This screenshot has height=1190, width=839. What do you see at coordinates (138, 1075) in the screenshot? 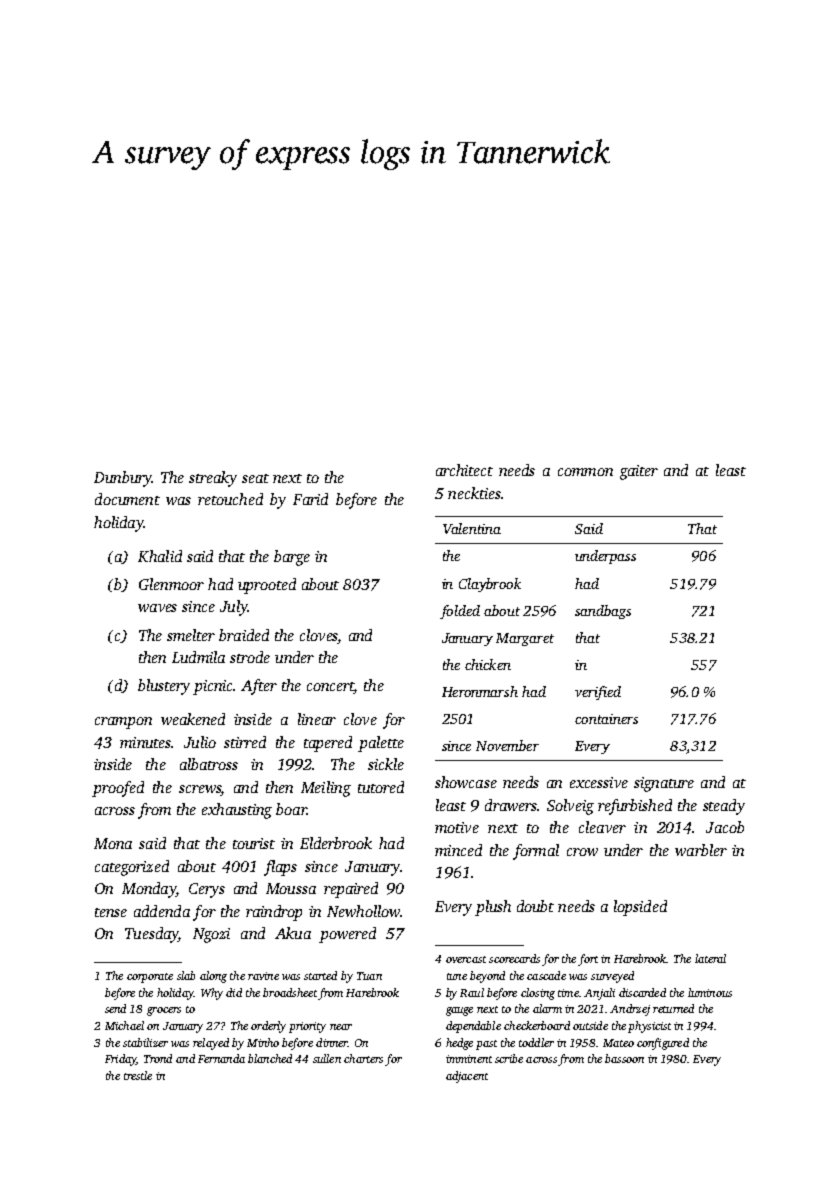
I see `trestle` at bounding box center [138, 1075].
